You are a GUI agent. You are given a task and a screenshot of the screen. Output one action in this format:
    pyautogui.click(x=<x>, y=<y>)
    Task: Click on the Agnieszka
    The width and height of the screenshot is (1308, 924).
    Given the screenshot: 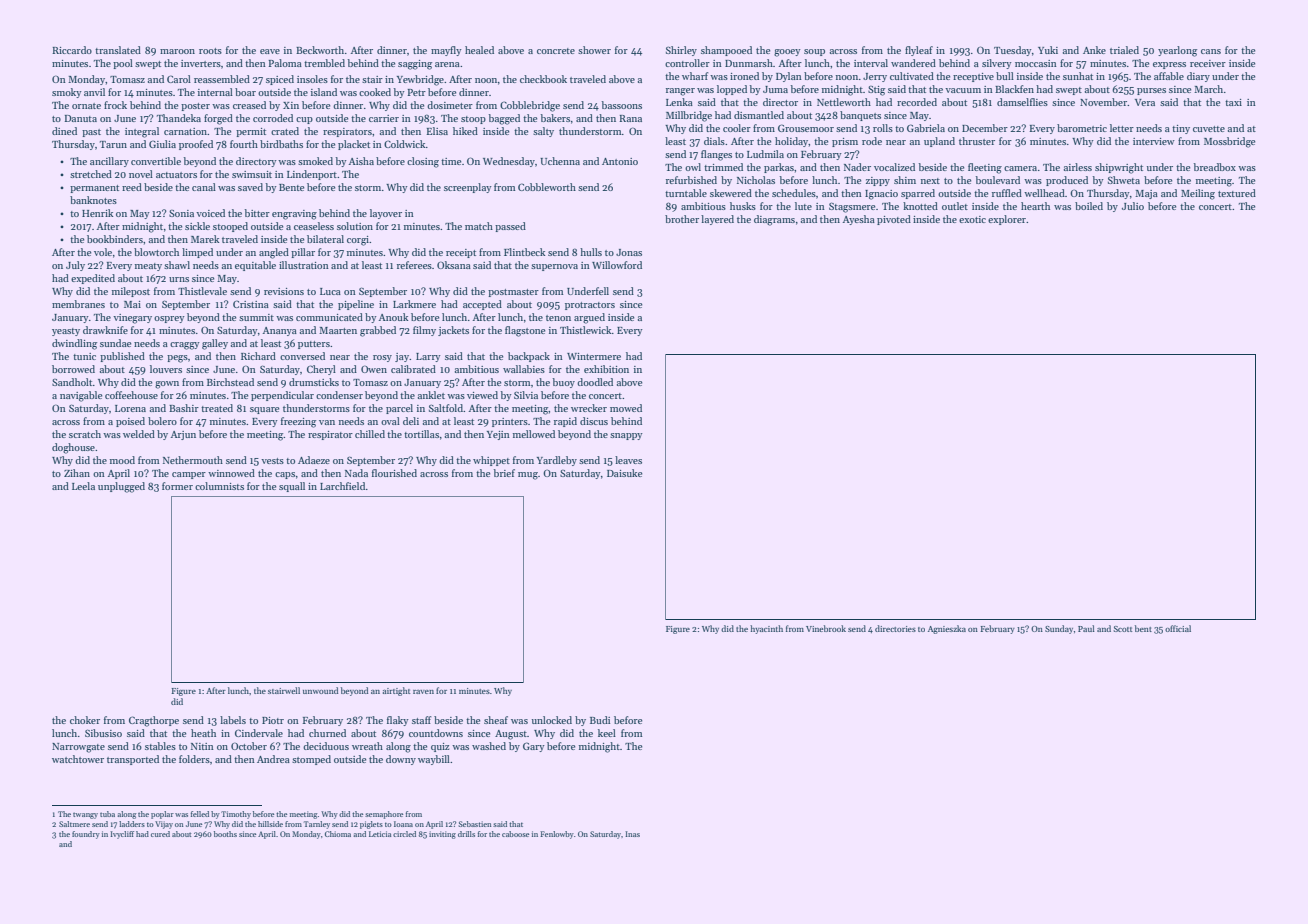 What is the action you would take?
    pyautogui.click(x=947, y=629)
